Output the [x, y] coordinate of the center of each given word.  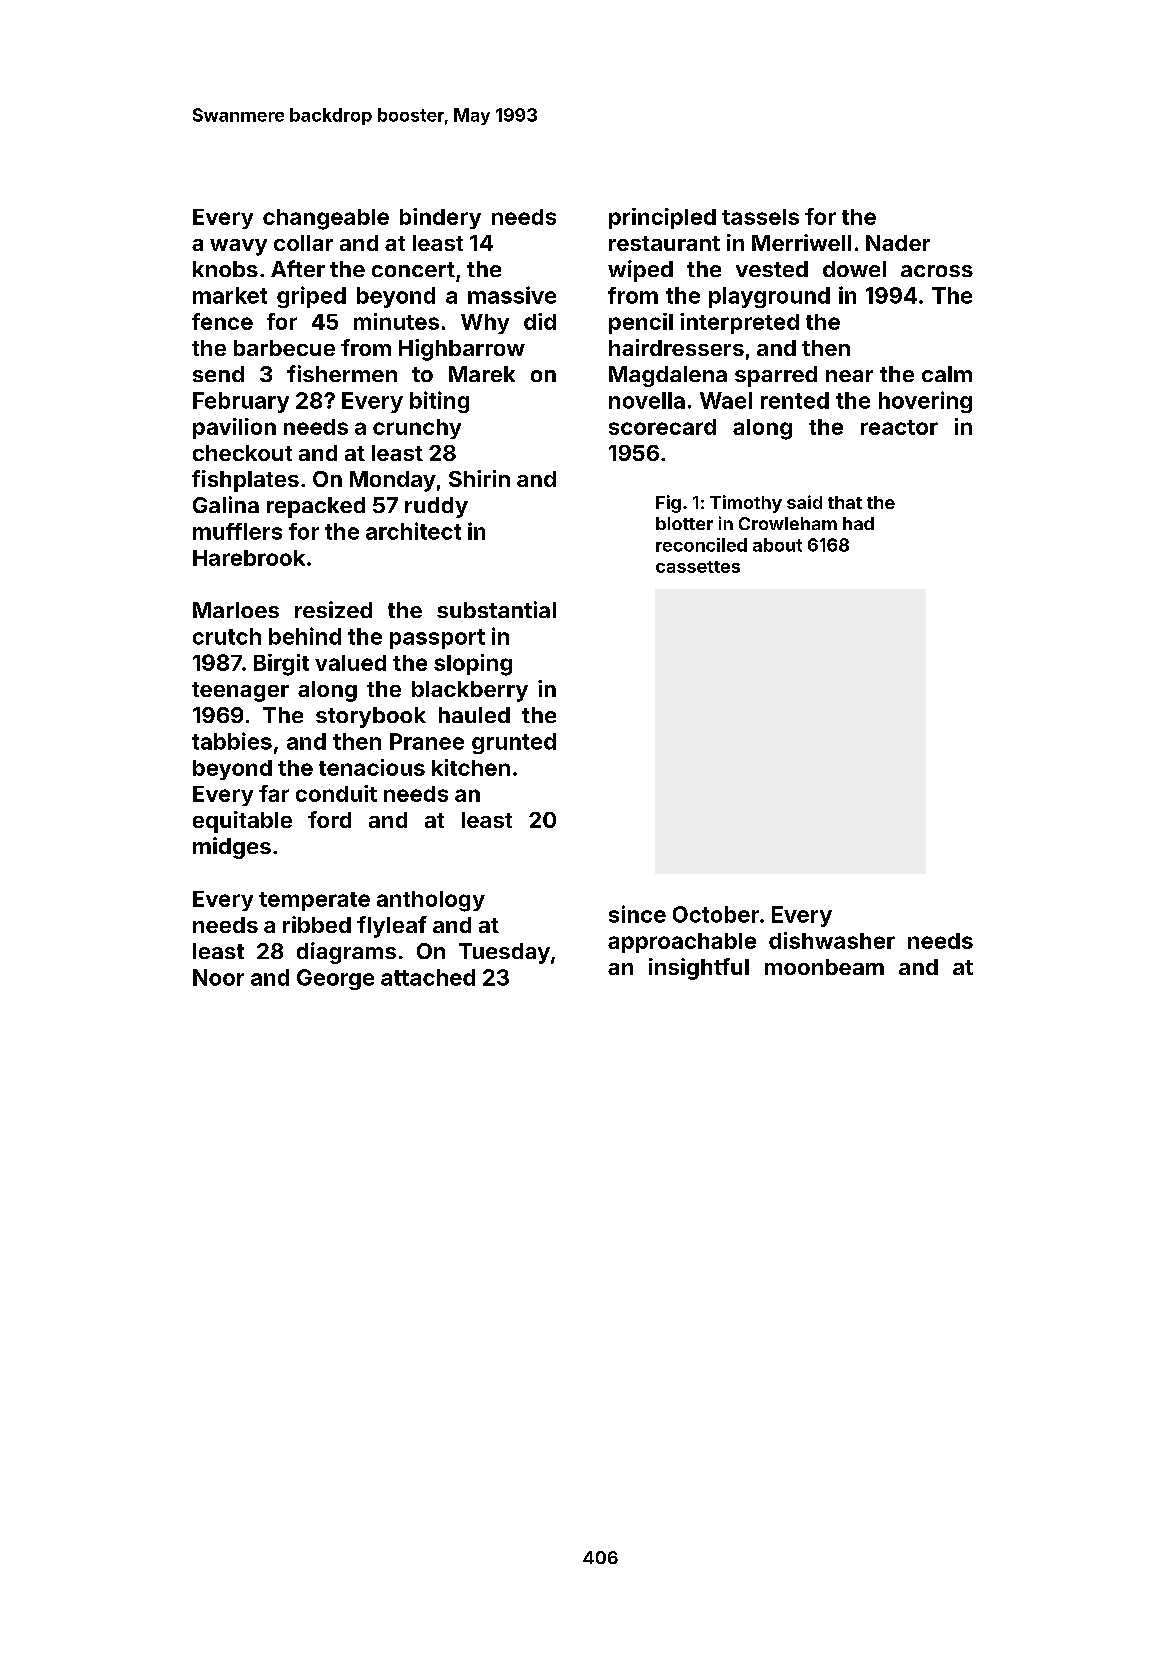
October [716, 914]
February [241, 402]
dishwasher [832, 940]
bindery [440, 218]
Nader [898, 243]
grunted [514, 743]
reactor [899, 427]
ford [329, 819]
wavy [238, 247]
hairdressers [676, 347]
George [335, 979]
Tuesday [504, 953]
